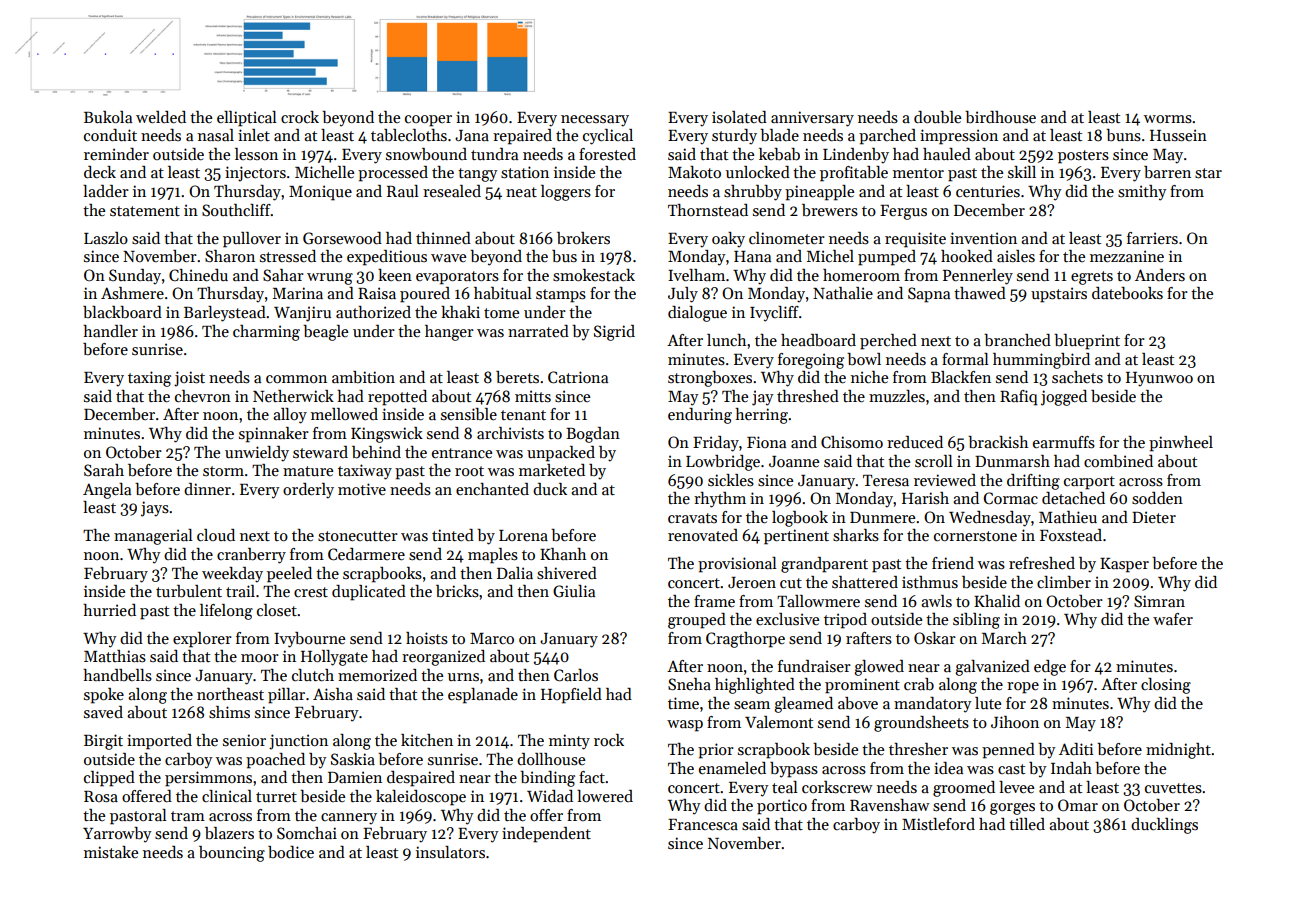 Image resolution: width=1308 pixels, height=924 pixels. I want to click on isolated, so click(739, 117).
